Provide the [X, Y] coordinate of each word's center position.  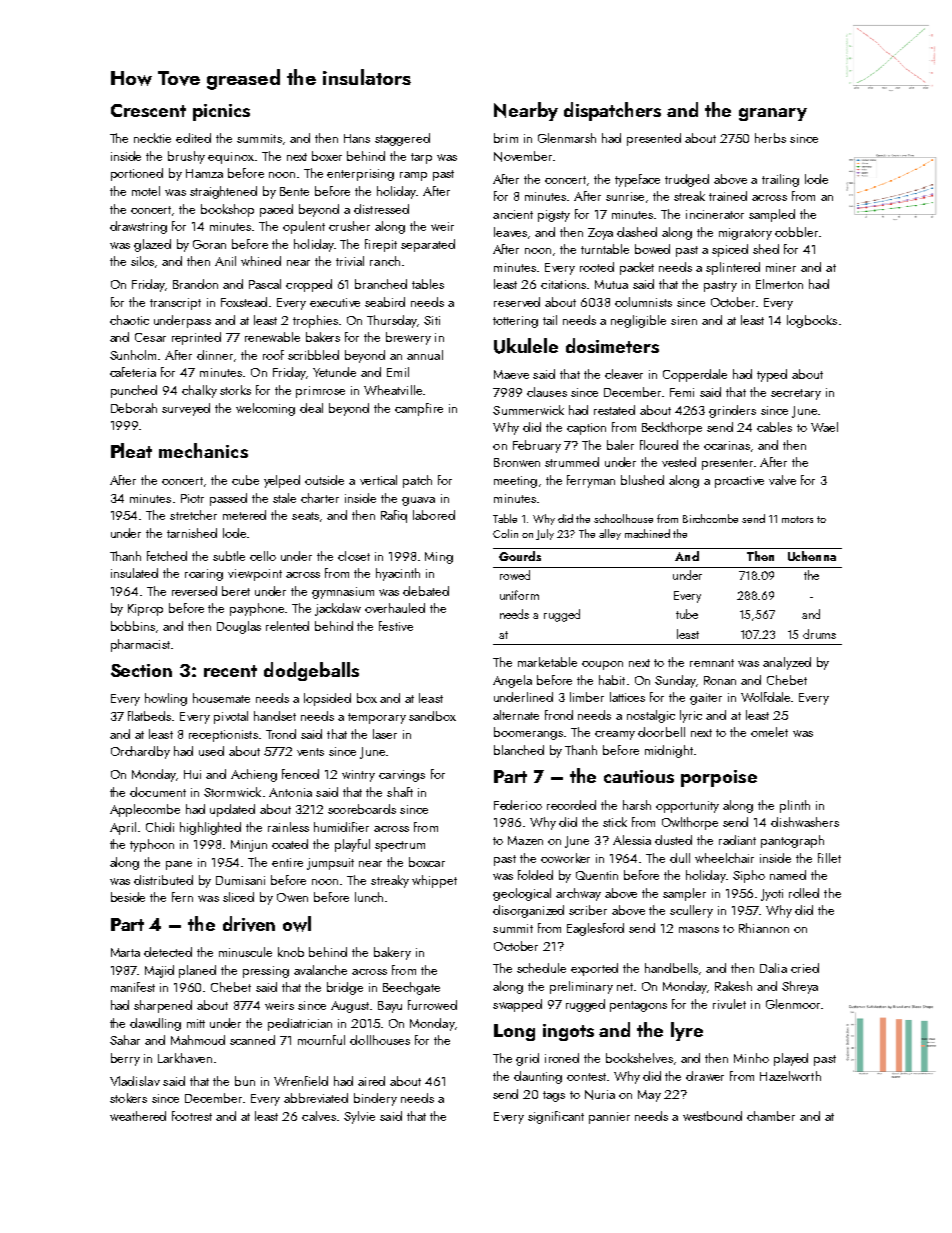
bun [245, 1081]
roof [273, 355]
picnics [221, 112]
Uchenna [812, 556]
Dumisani [240, 880]
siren [684, 320]
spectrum [400, 846]
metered [244, 515]
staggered [402, 139]
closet [354, 556]
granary [773, 114]
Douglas [239, 627]
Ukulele [526, 346]
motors [797, 519]
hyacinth [398, 574]
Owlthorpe [690, 823]
